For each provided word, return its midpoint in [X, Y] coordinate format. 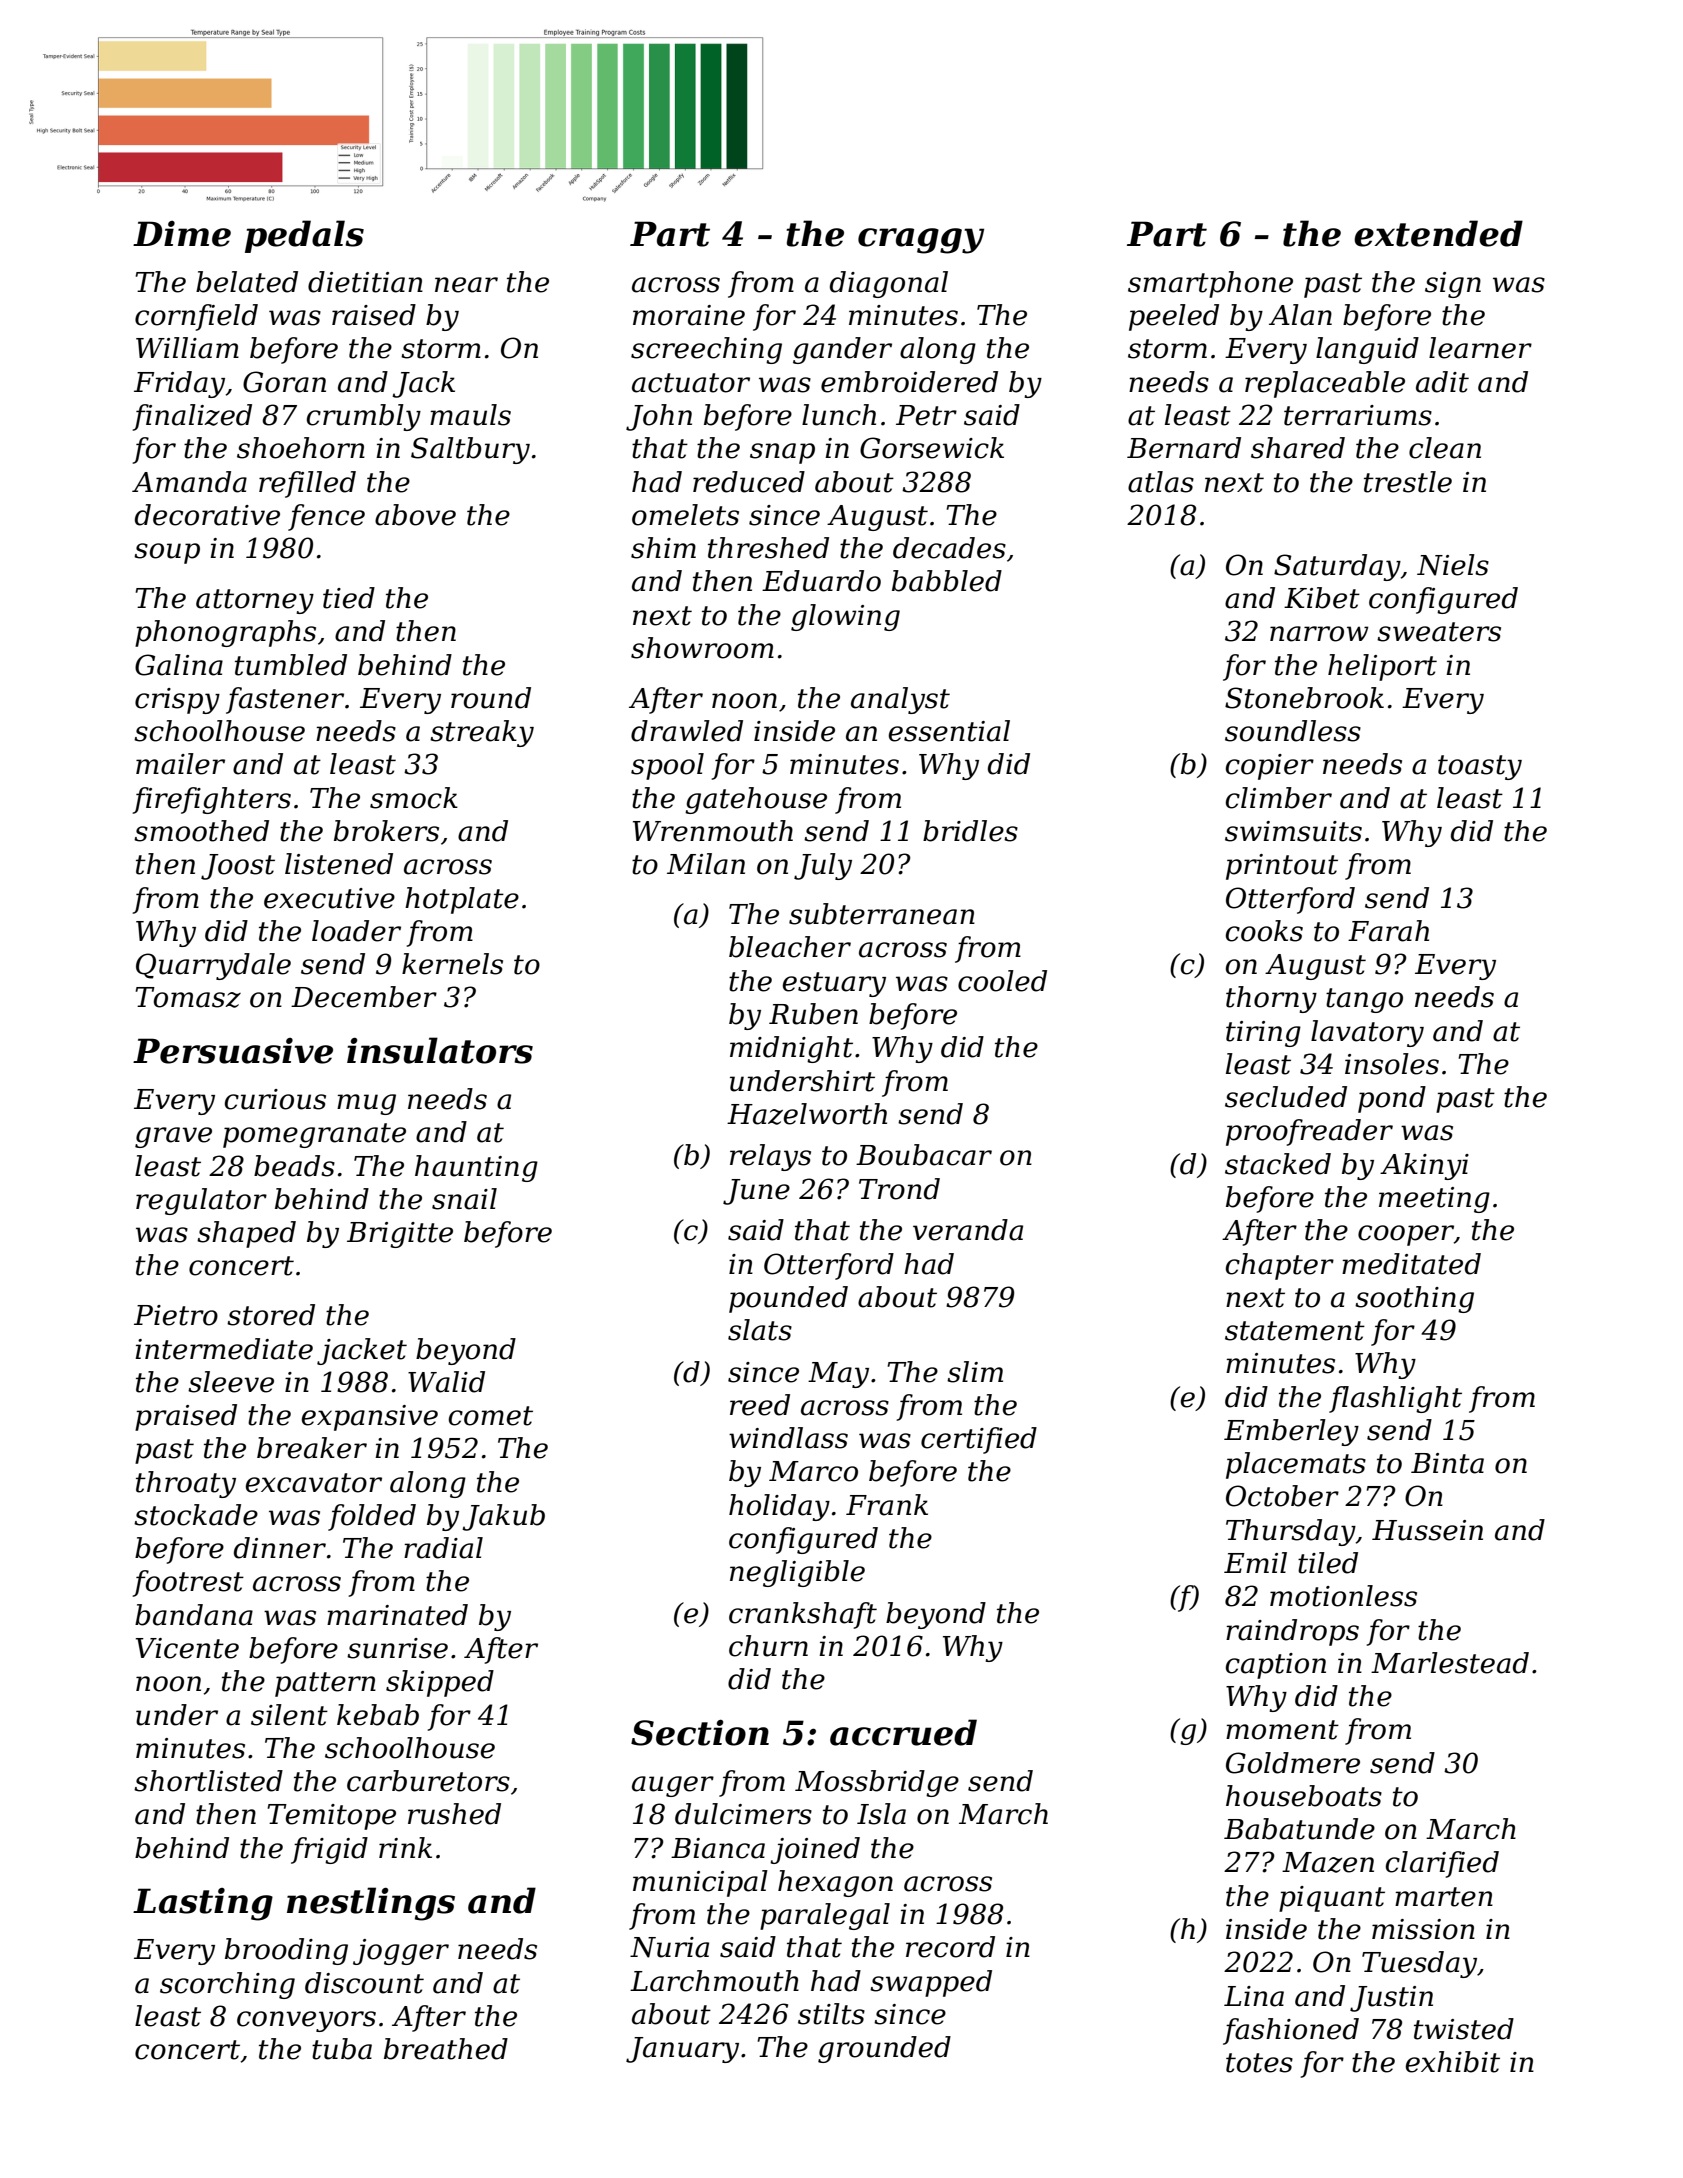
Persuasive [233, 1051]
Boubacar [924, 1155]
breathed [446, 2049]
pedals [304, 236]
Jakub [503, 1517]
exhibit [1453, 2062]
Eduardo [821, 581]
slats [760, 1330]
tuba [342, 2049]
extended [1438, 233]
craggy [921, 241]
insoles [1392, 1064]
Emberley [1291, 1432]
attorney [255, 601]
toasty [1480, 767]
